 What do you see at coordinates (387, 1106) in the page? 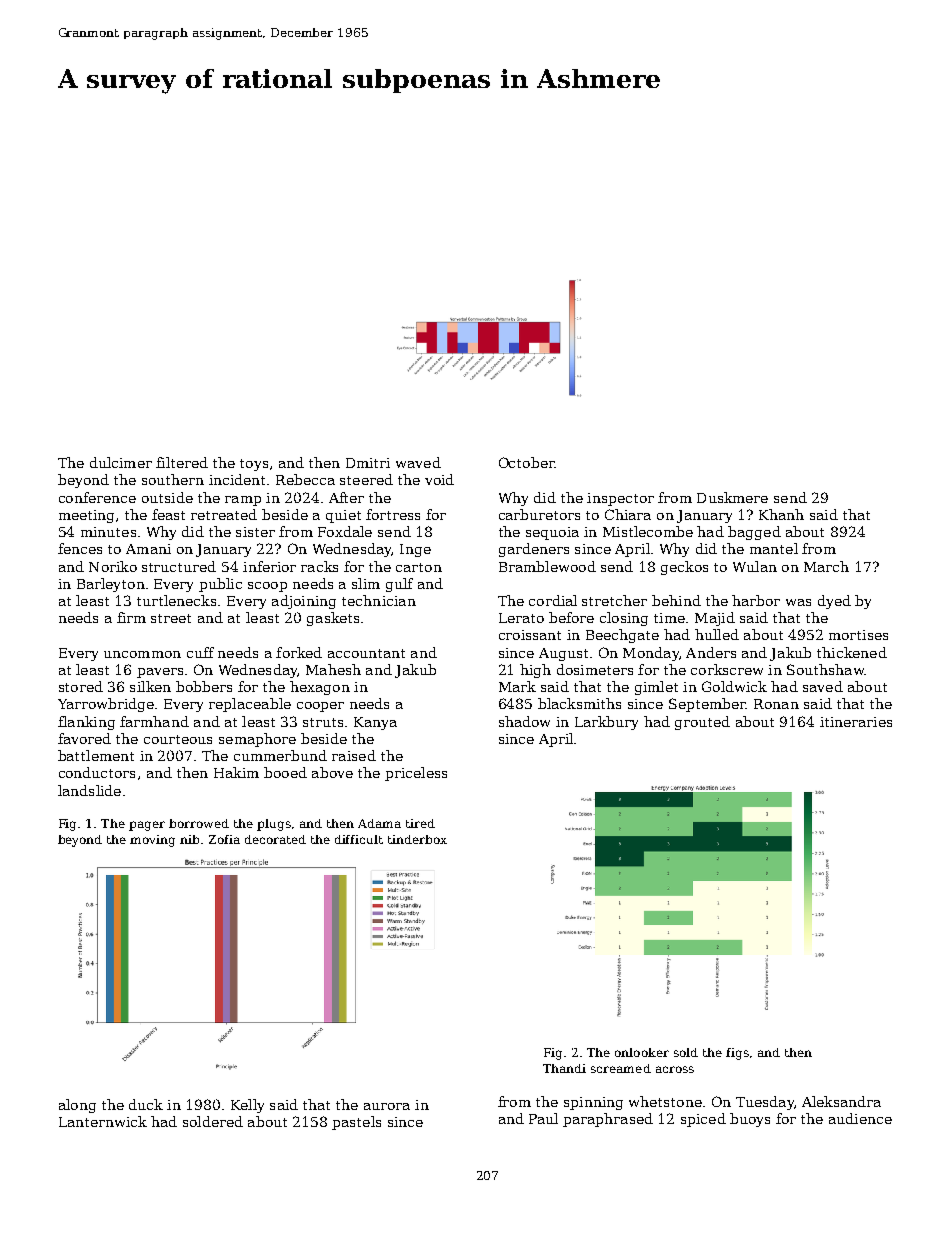
I see `aurora` at bounding box center [387, 1106].
